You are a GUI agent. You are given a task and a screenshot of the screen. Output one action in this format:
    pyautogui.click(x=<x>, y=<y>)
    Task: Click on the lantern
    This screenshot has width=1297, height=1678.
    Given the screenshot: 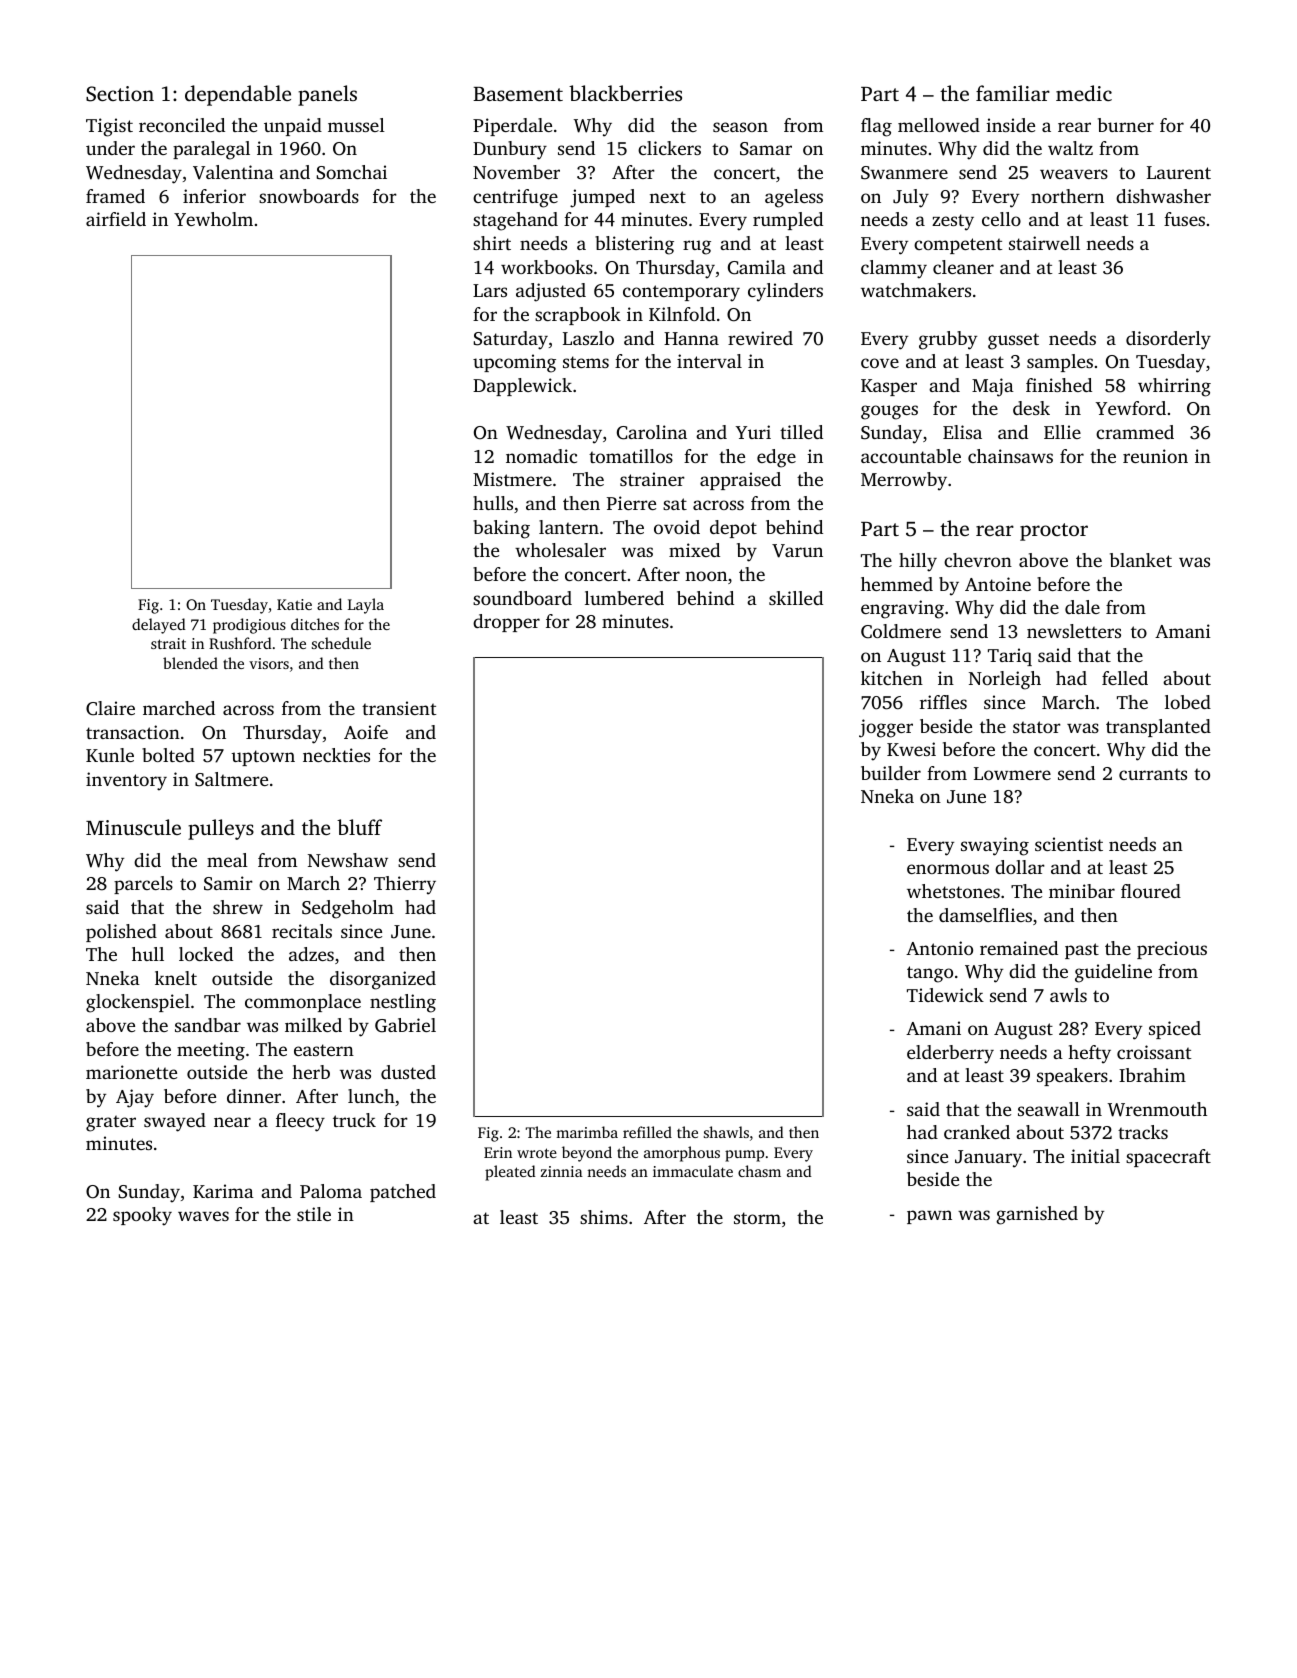 What is the action you would take?
    pyautogui.click(x=569, y=527)
